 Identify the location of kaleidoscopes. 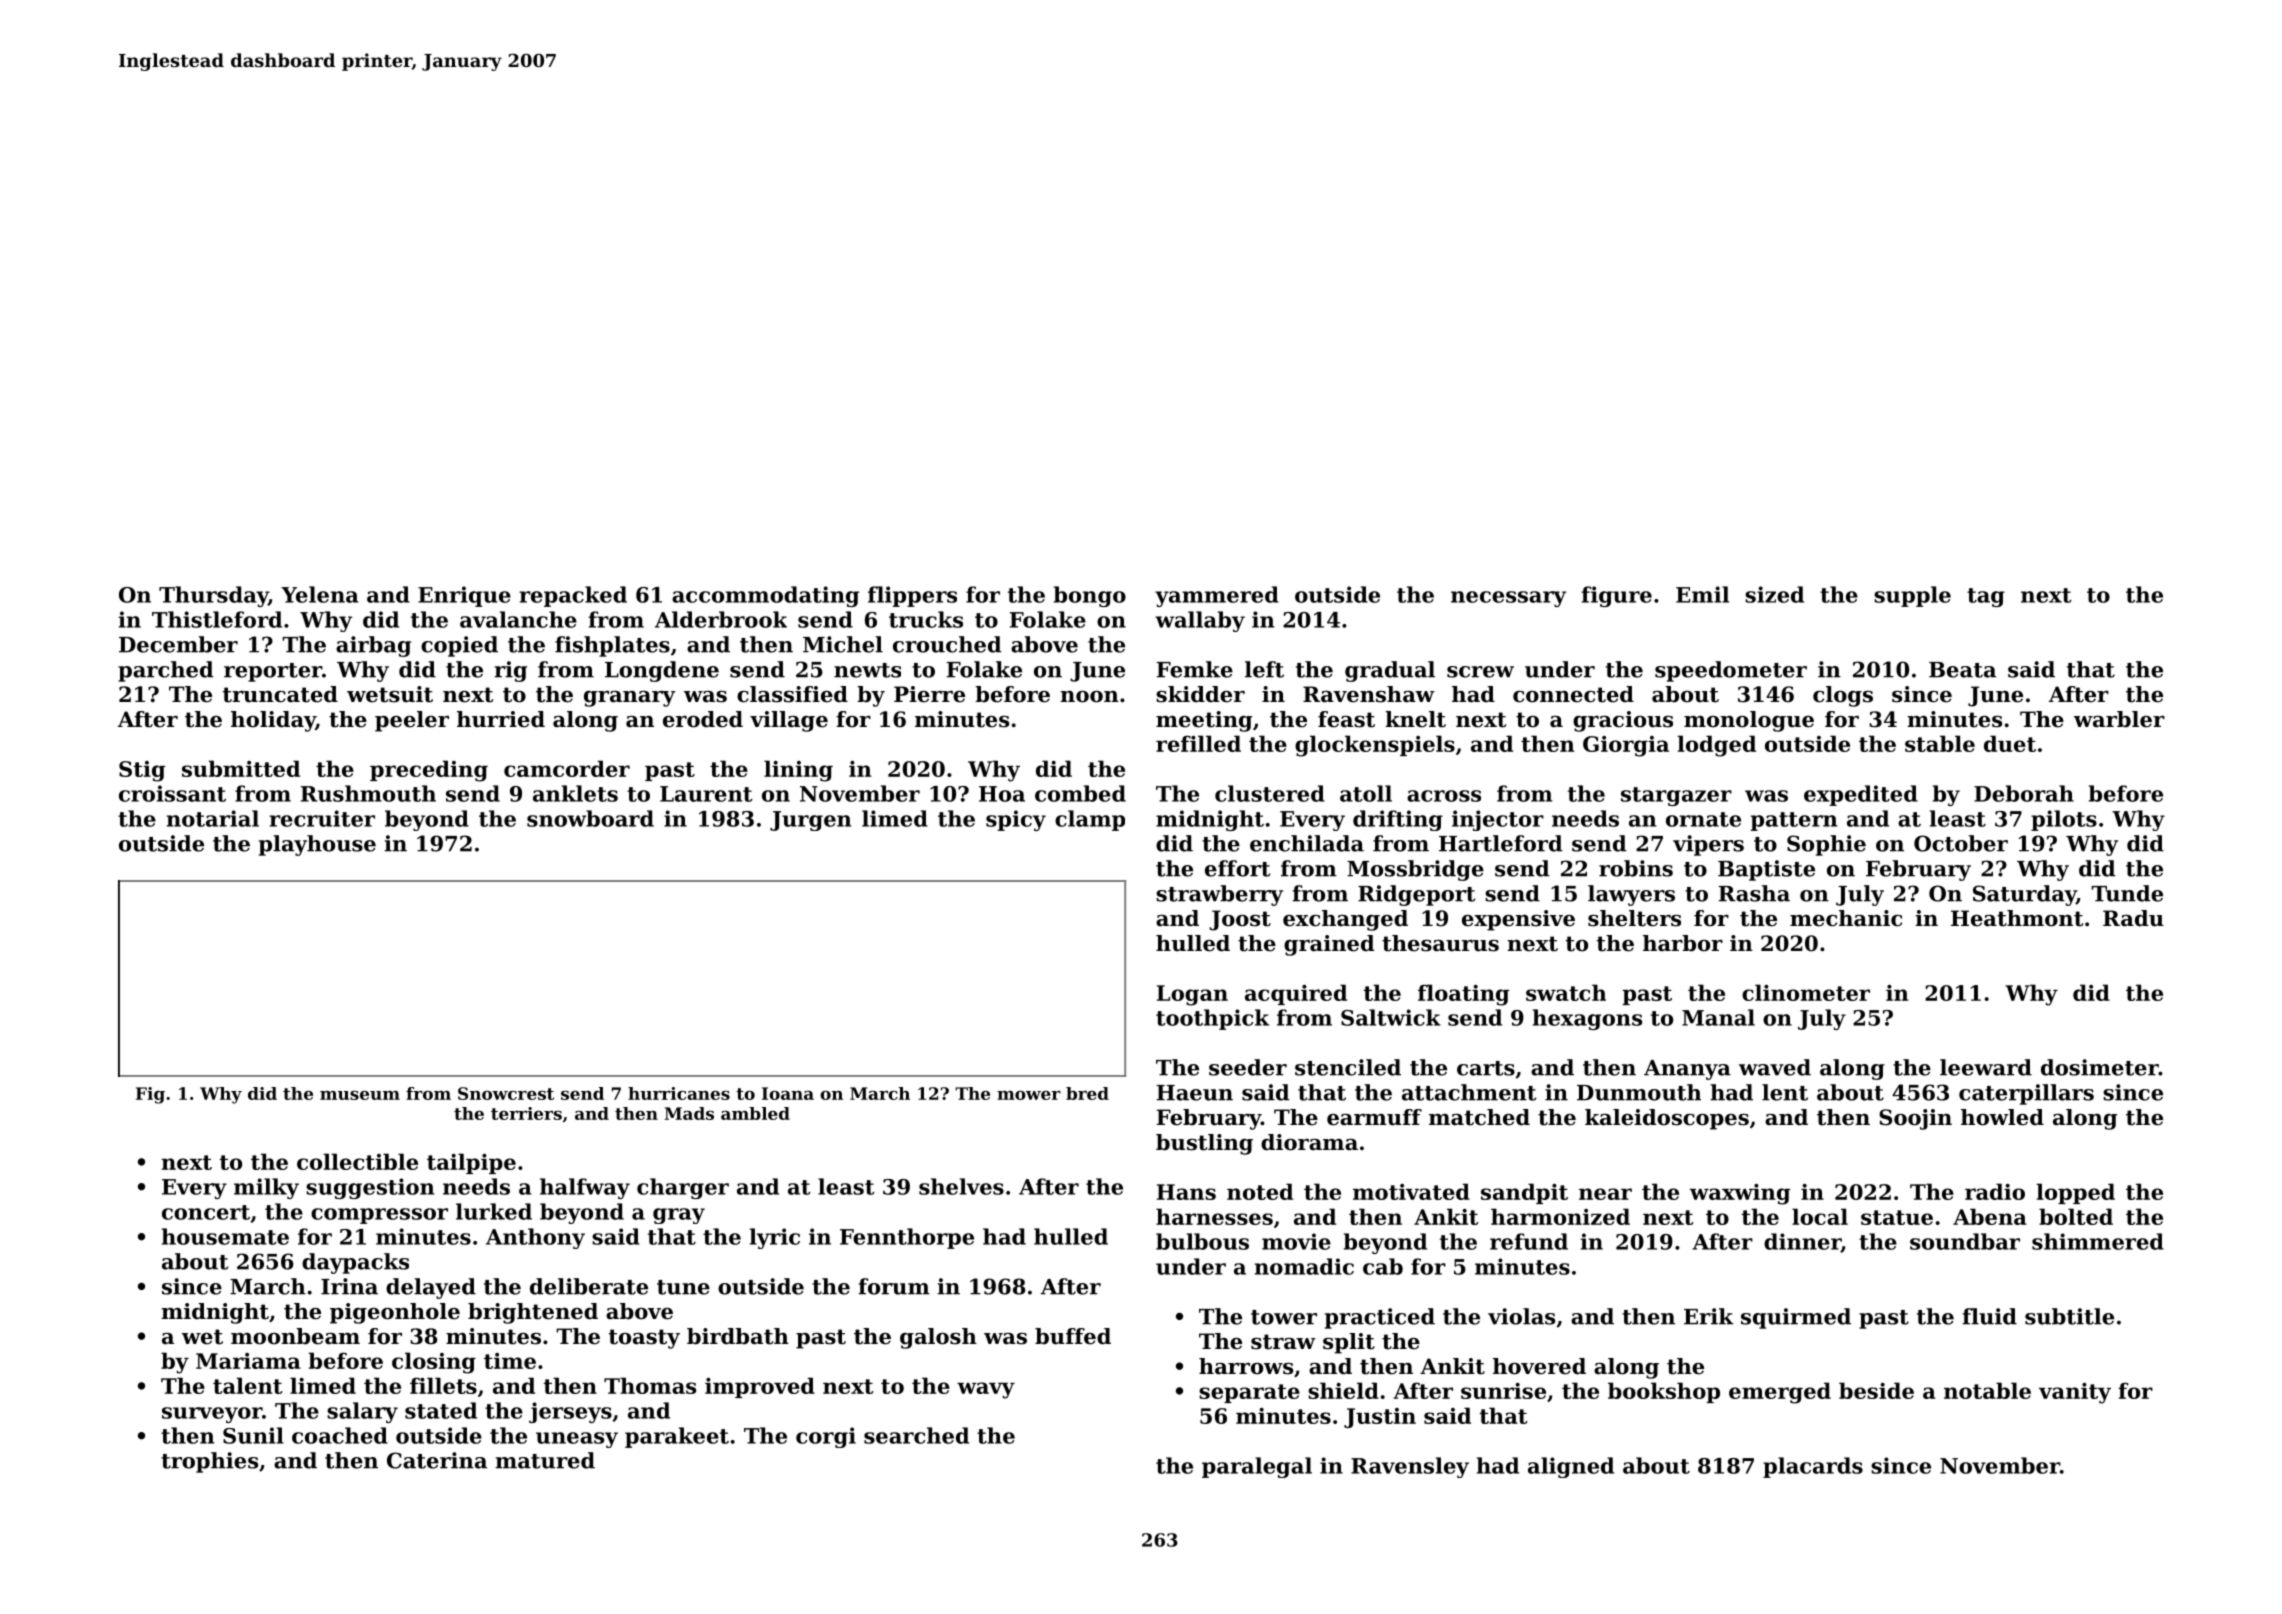
(1667, 1119).
